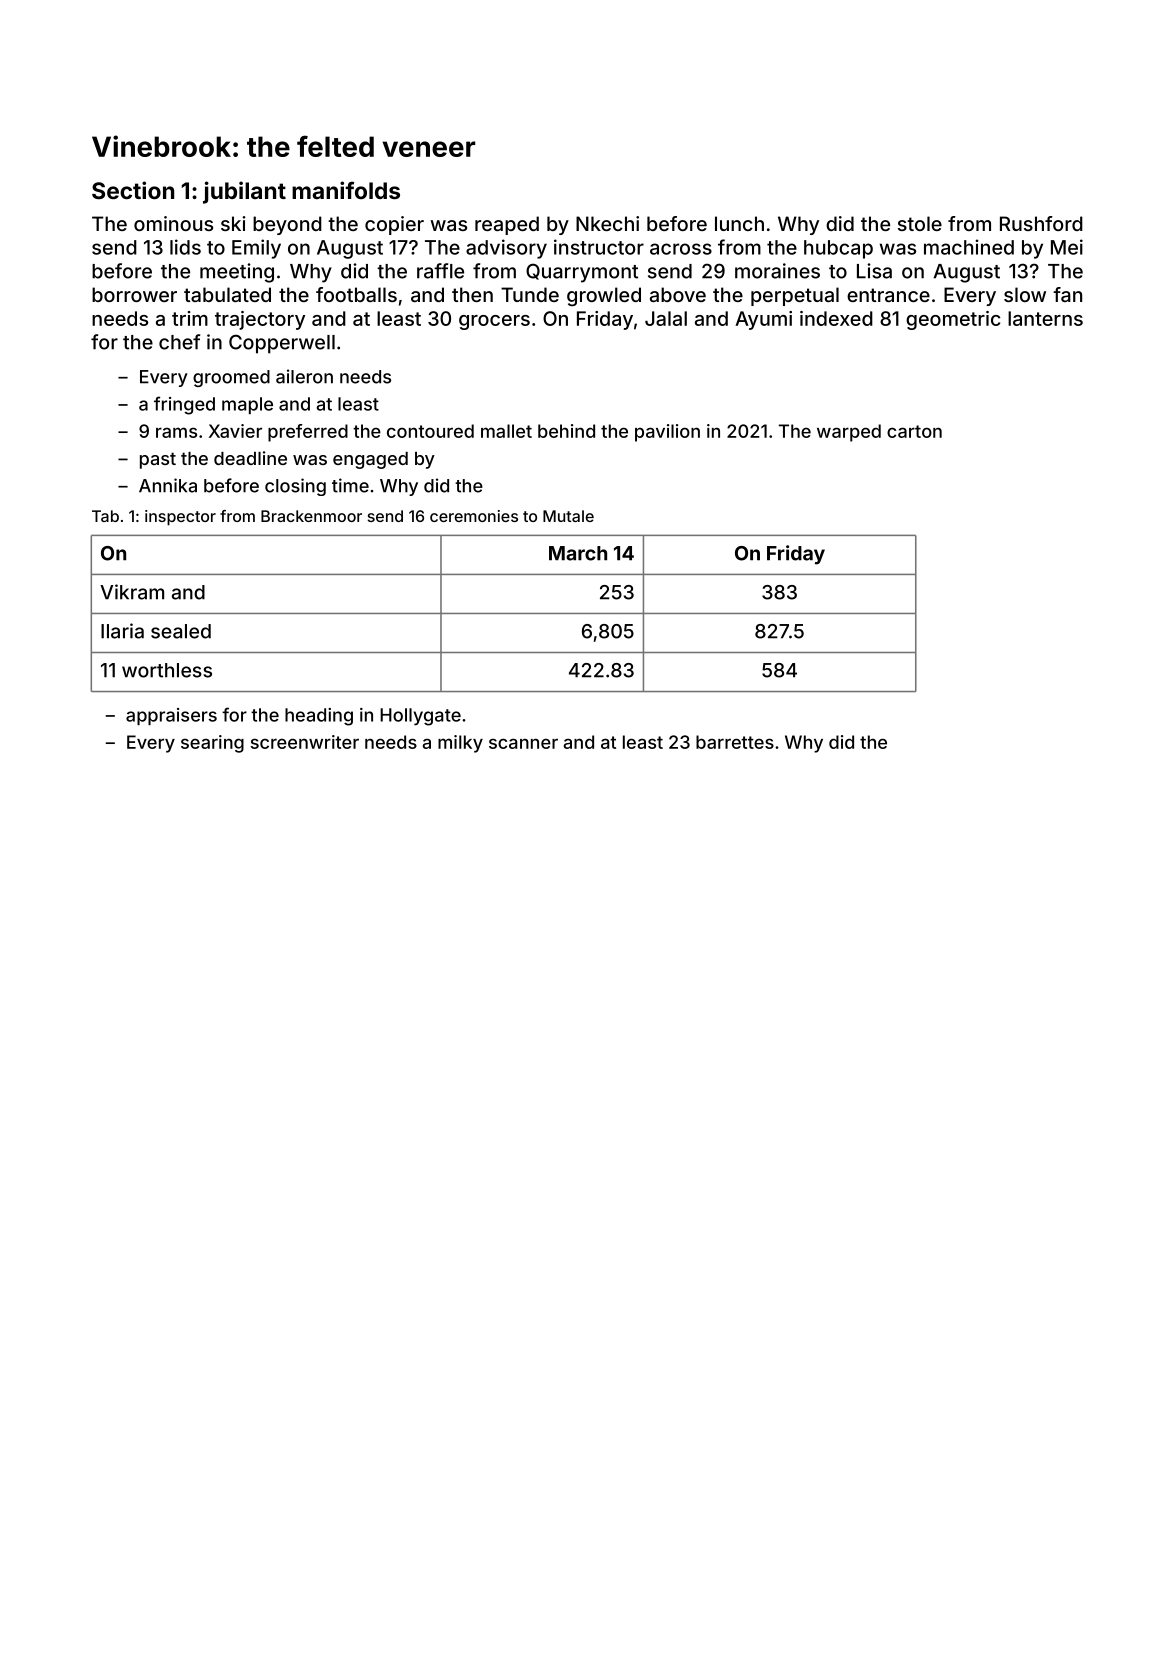  I want to click on heading, so click(319, 717).
